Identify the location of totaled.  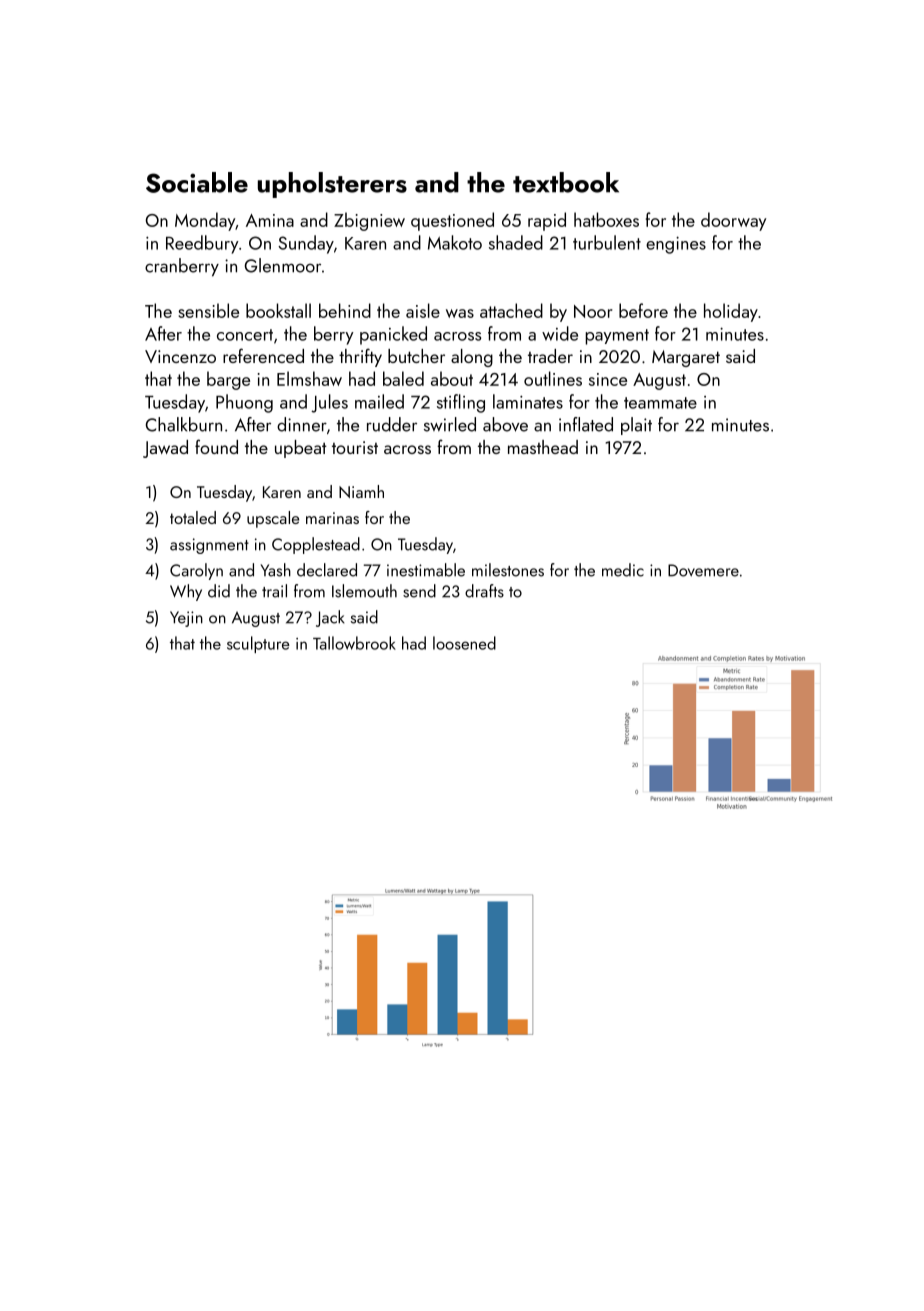
(193, 517).
